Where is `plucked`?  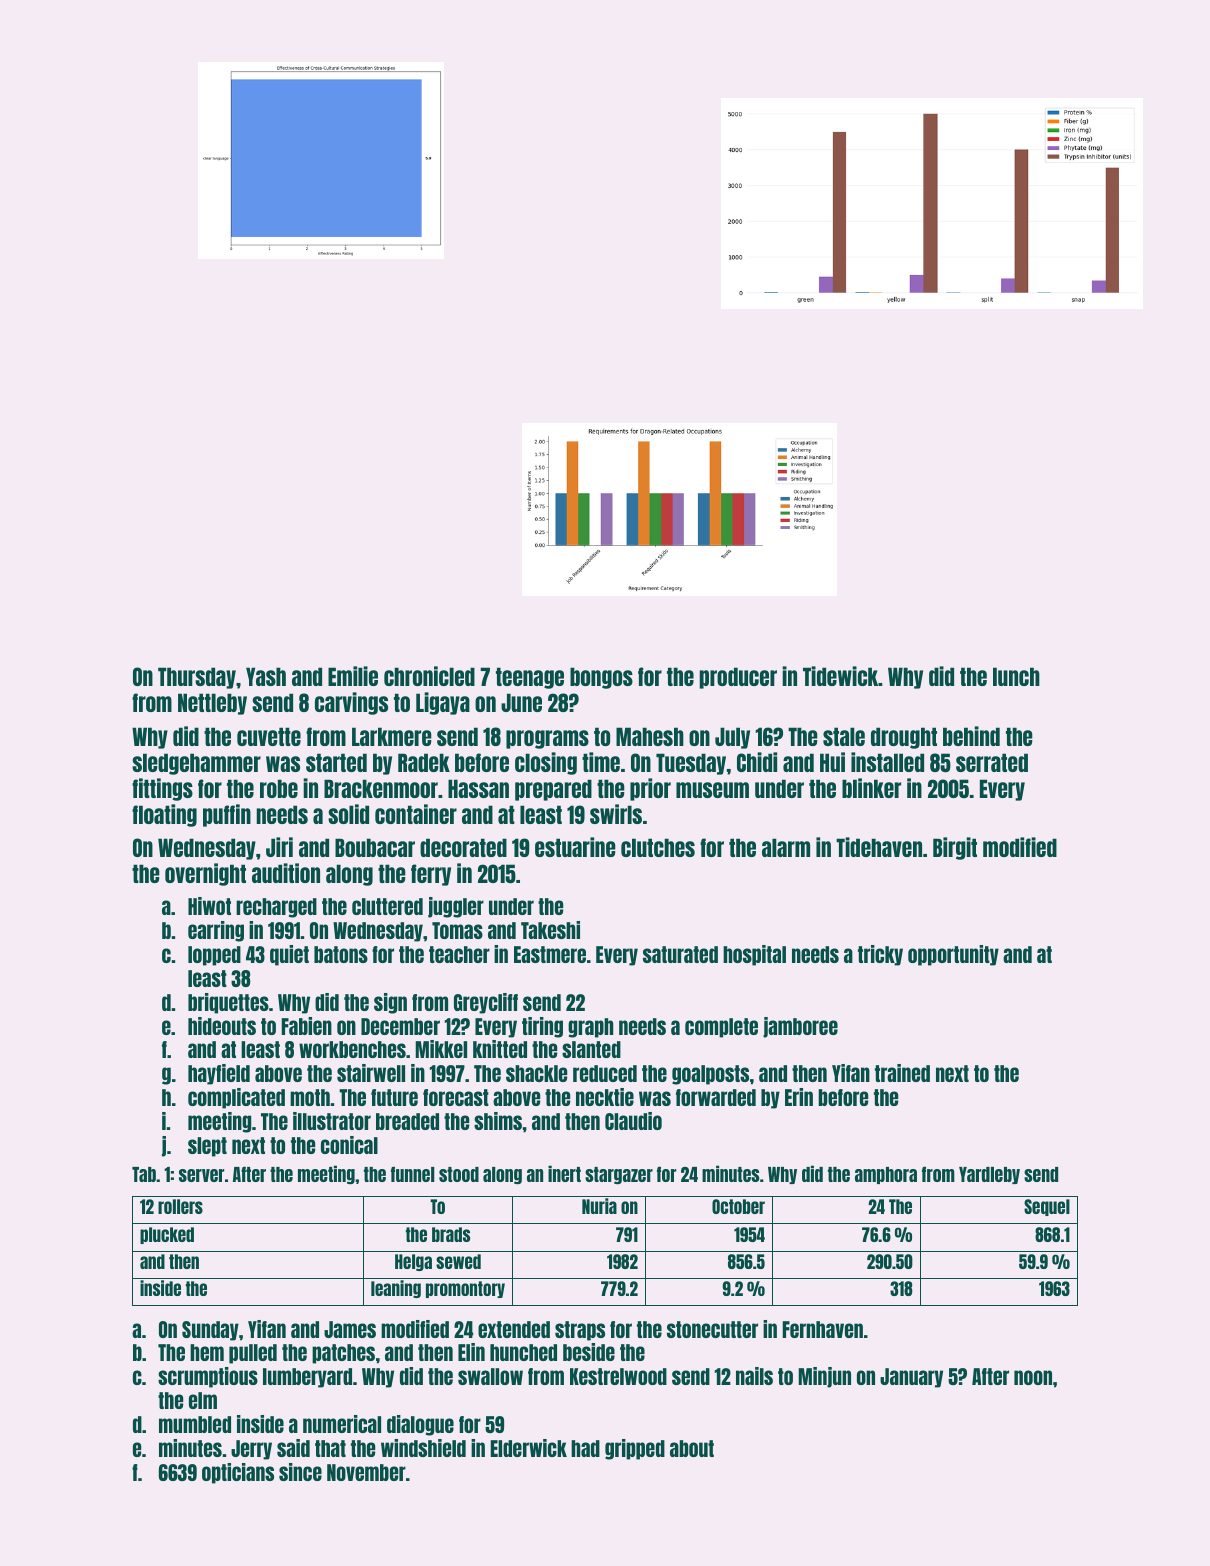 plucked is located at coordinates (167, 1235).
